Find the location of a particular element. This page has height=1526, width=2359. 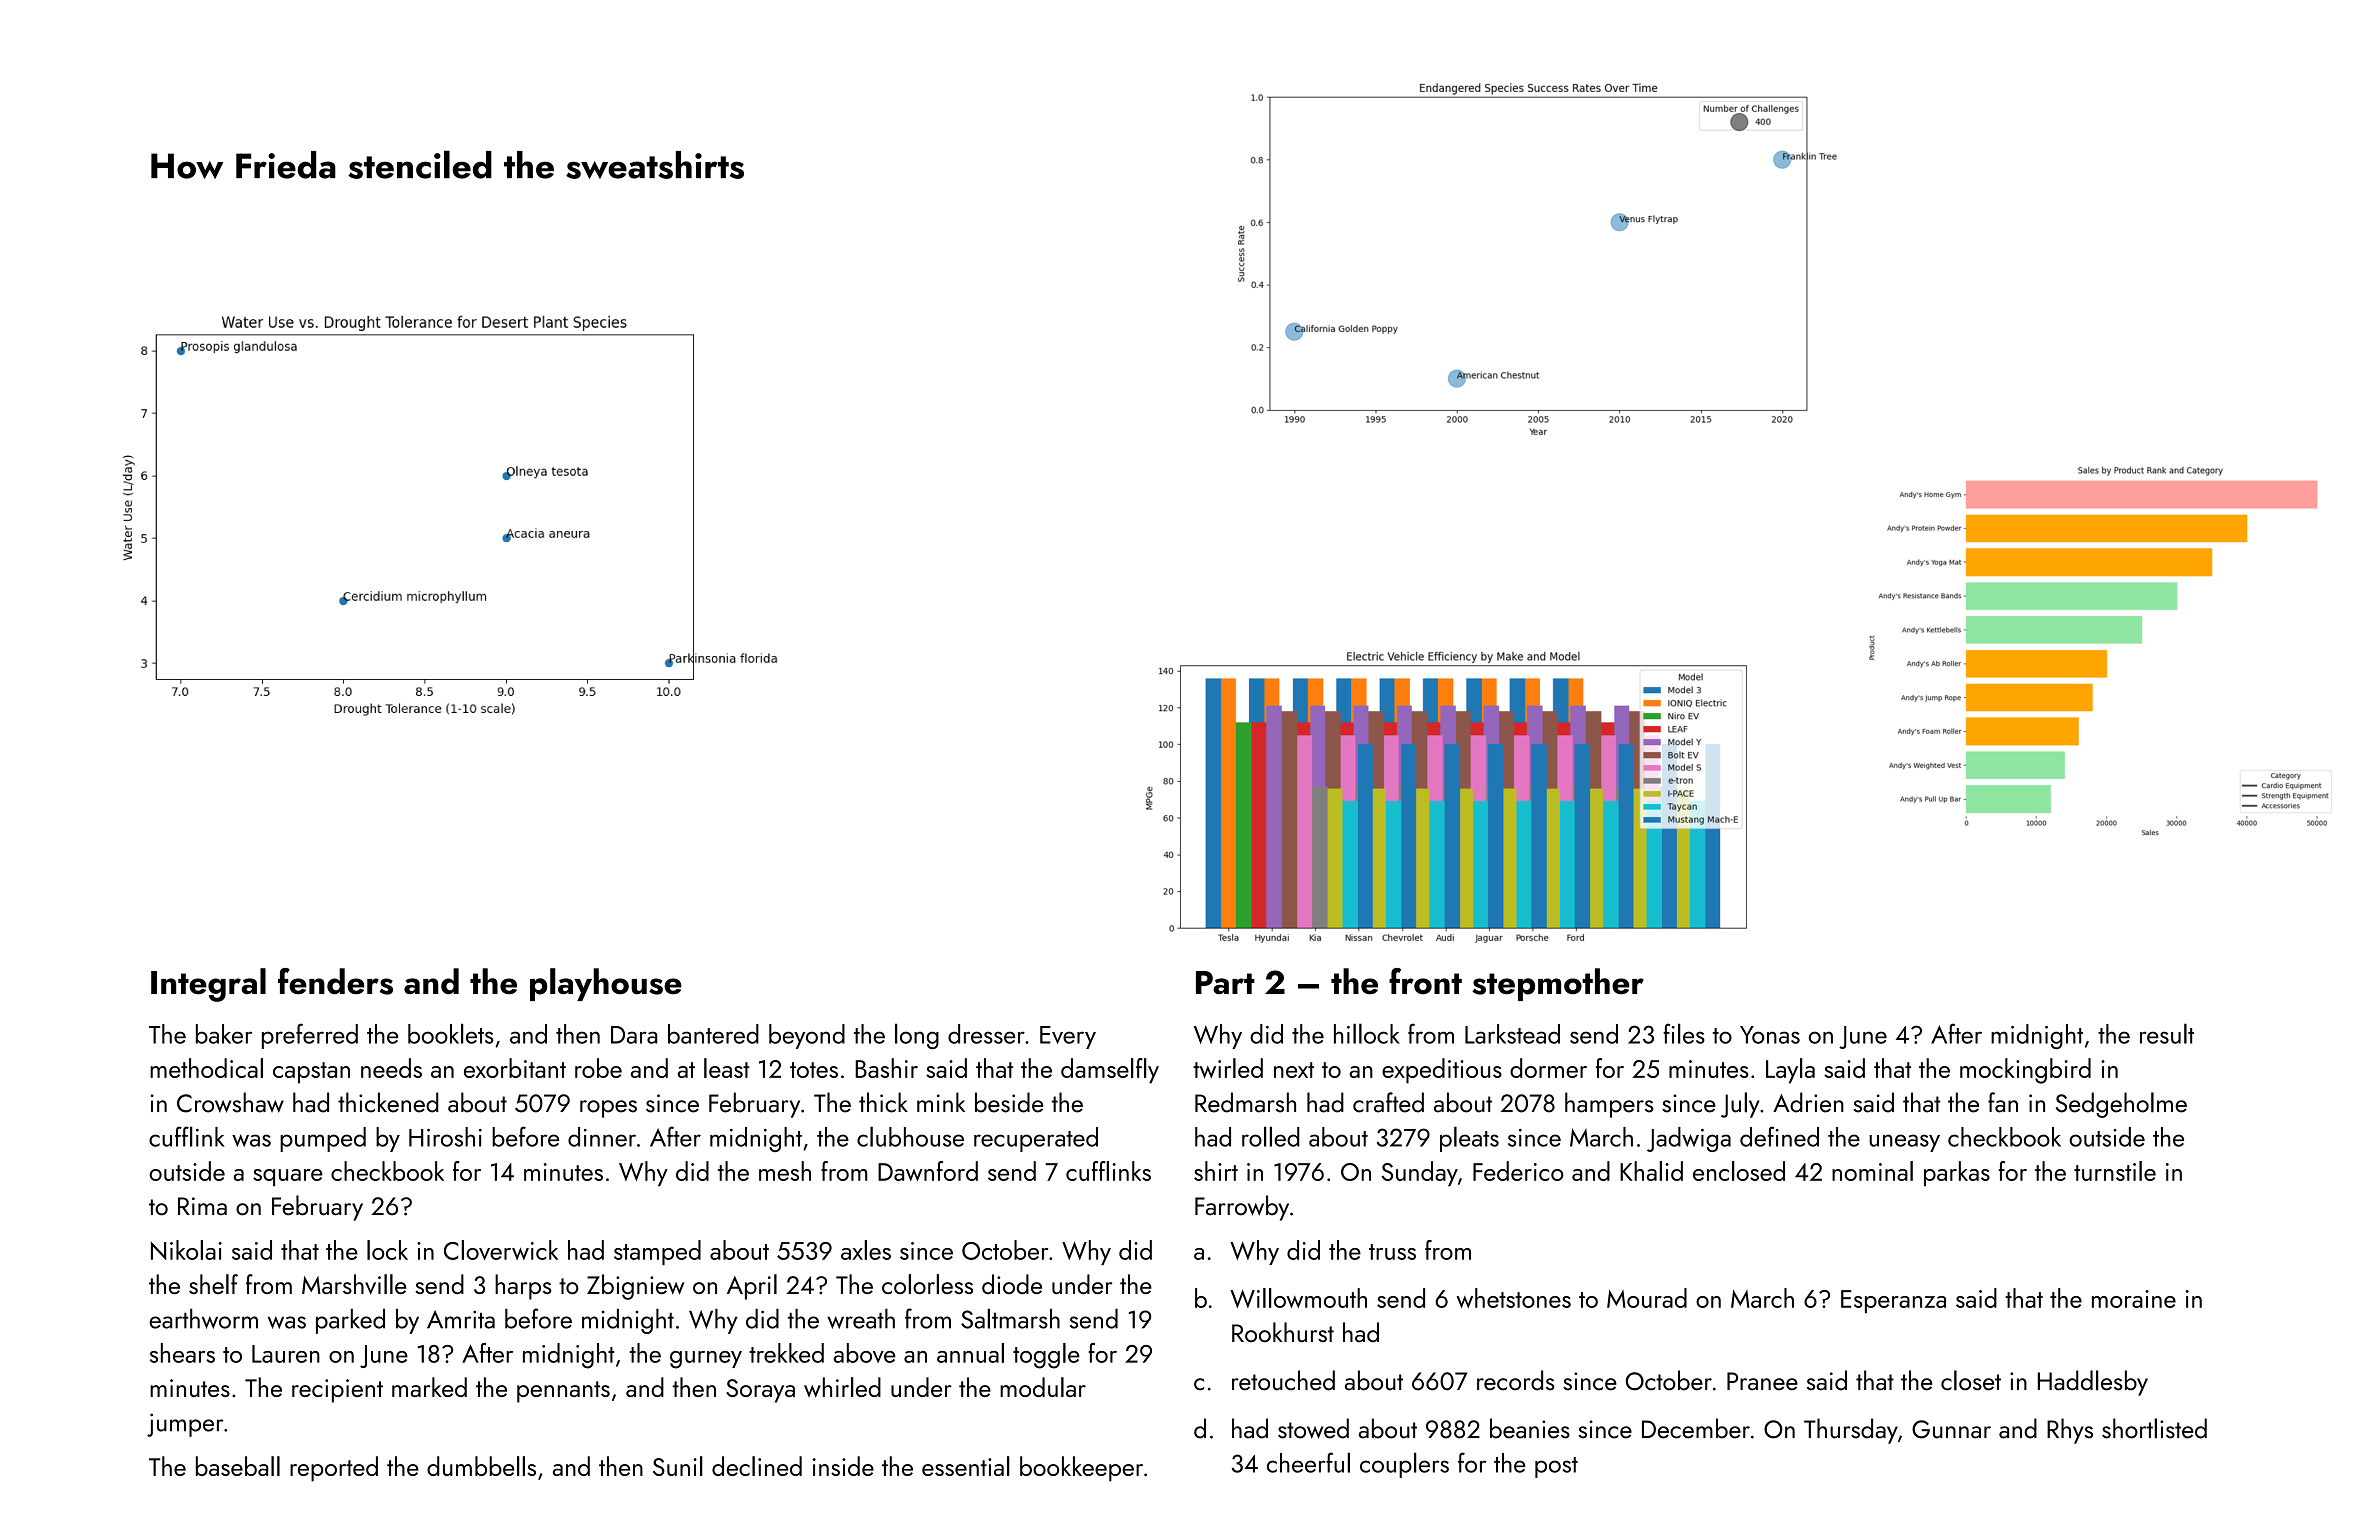

Farrowby is located at coordinates (1242, 1208).
